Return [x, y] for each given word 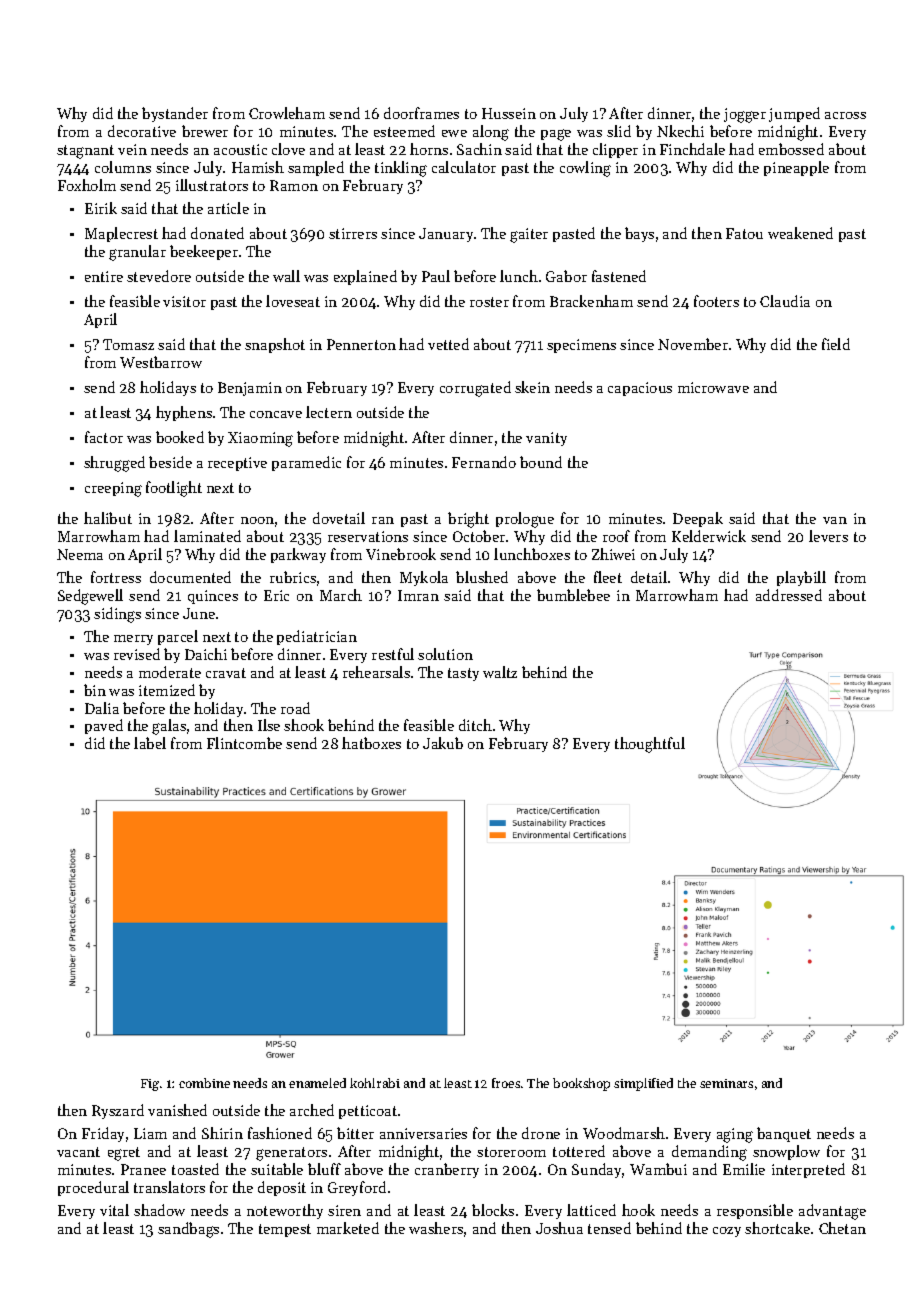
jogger [745, 115]
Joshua [559, 1228]
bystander [175, 114]
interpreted [808, 1170]
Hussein [509, 113]
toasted [195, 1169]
